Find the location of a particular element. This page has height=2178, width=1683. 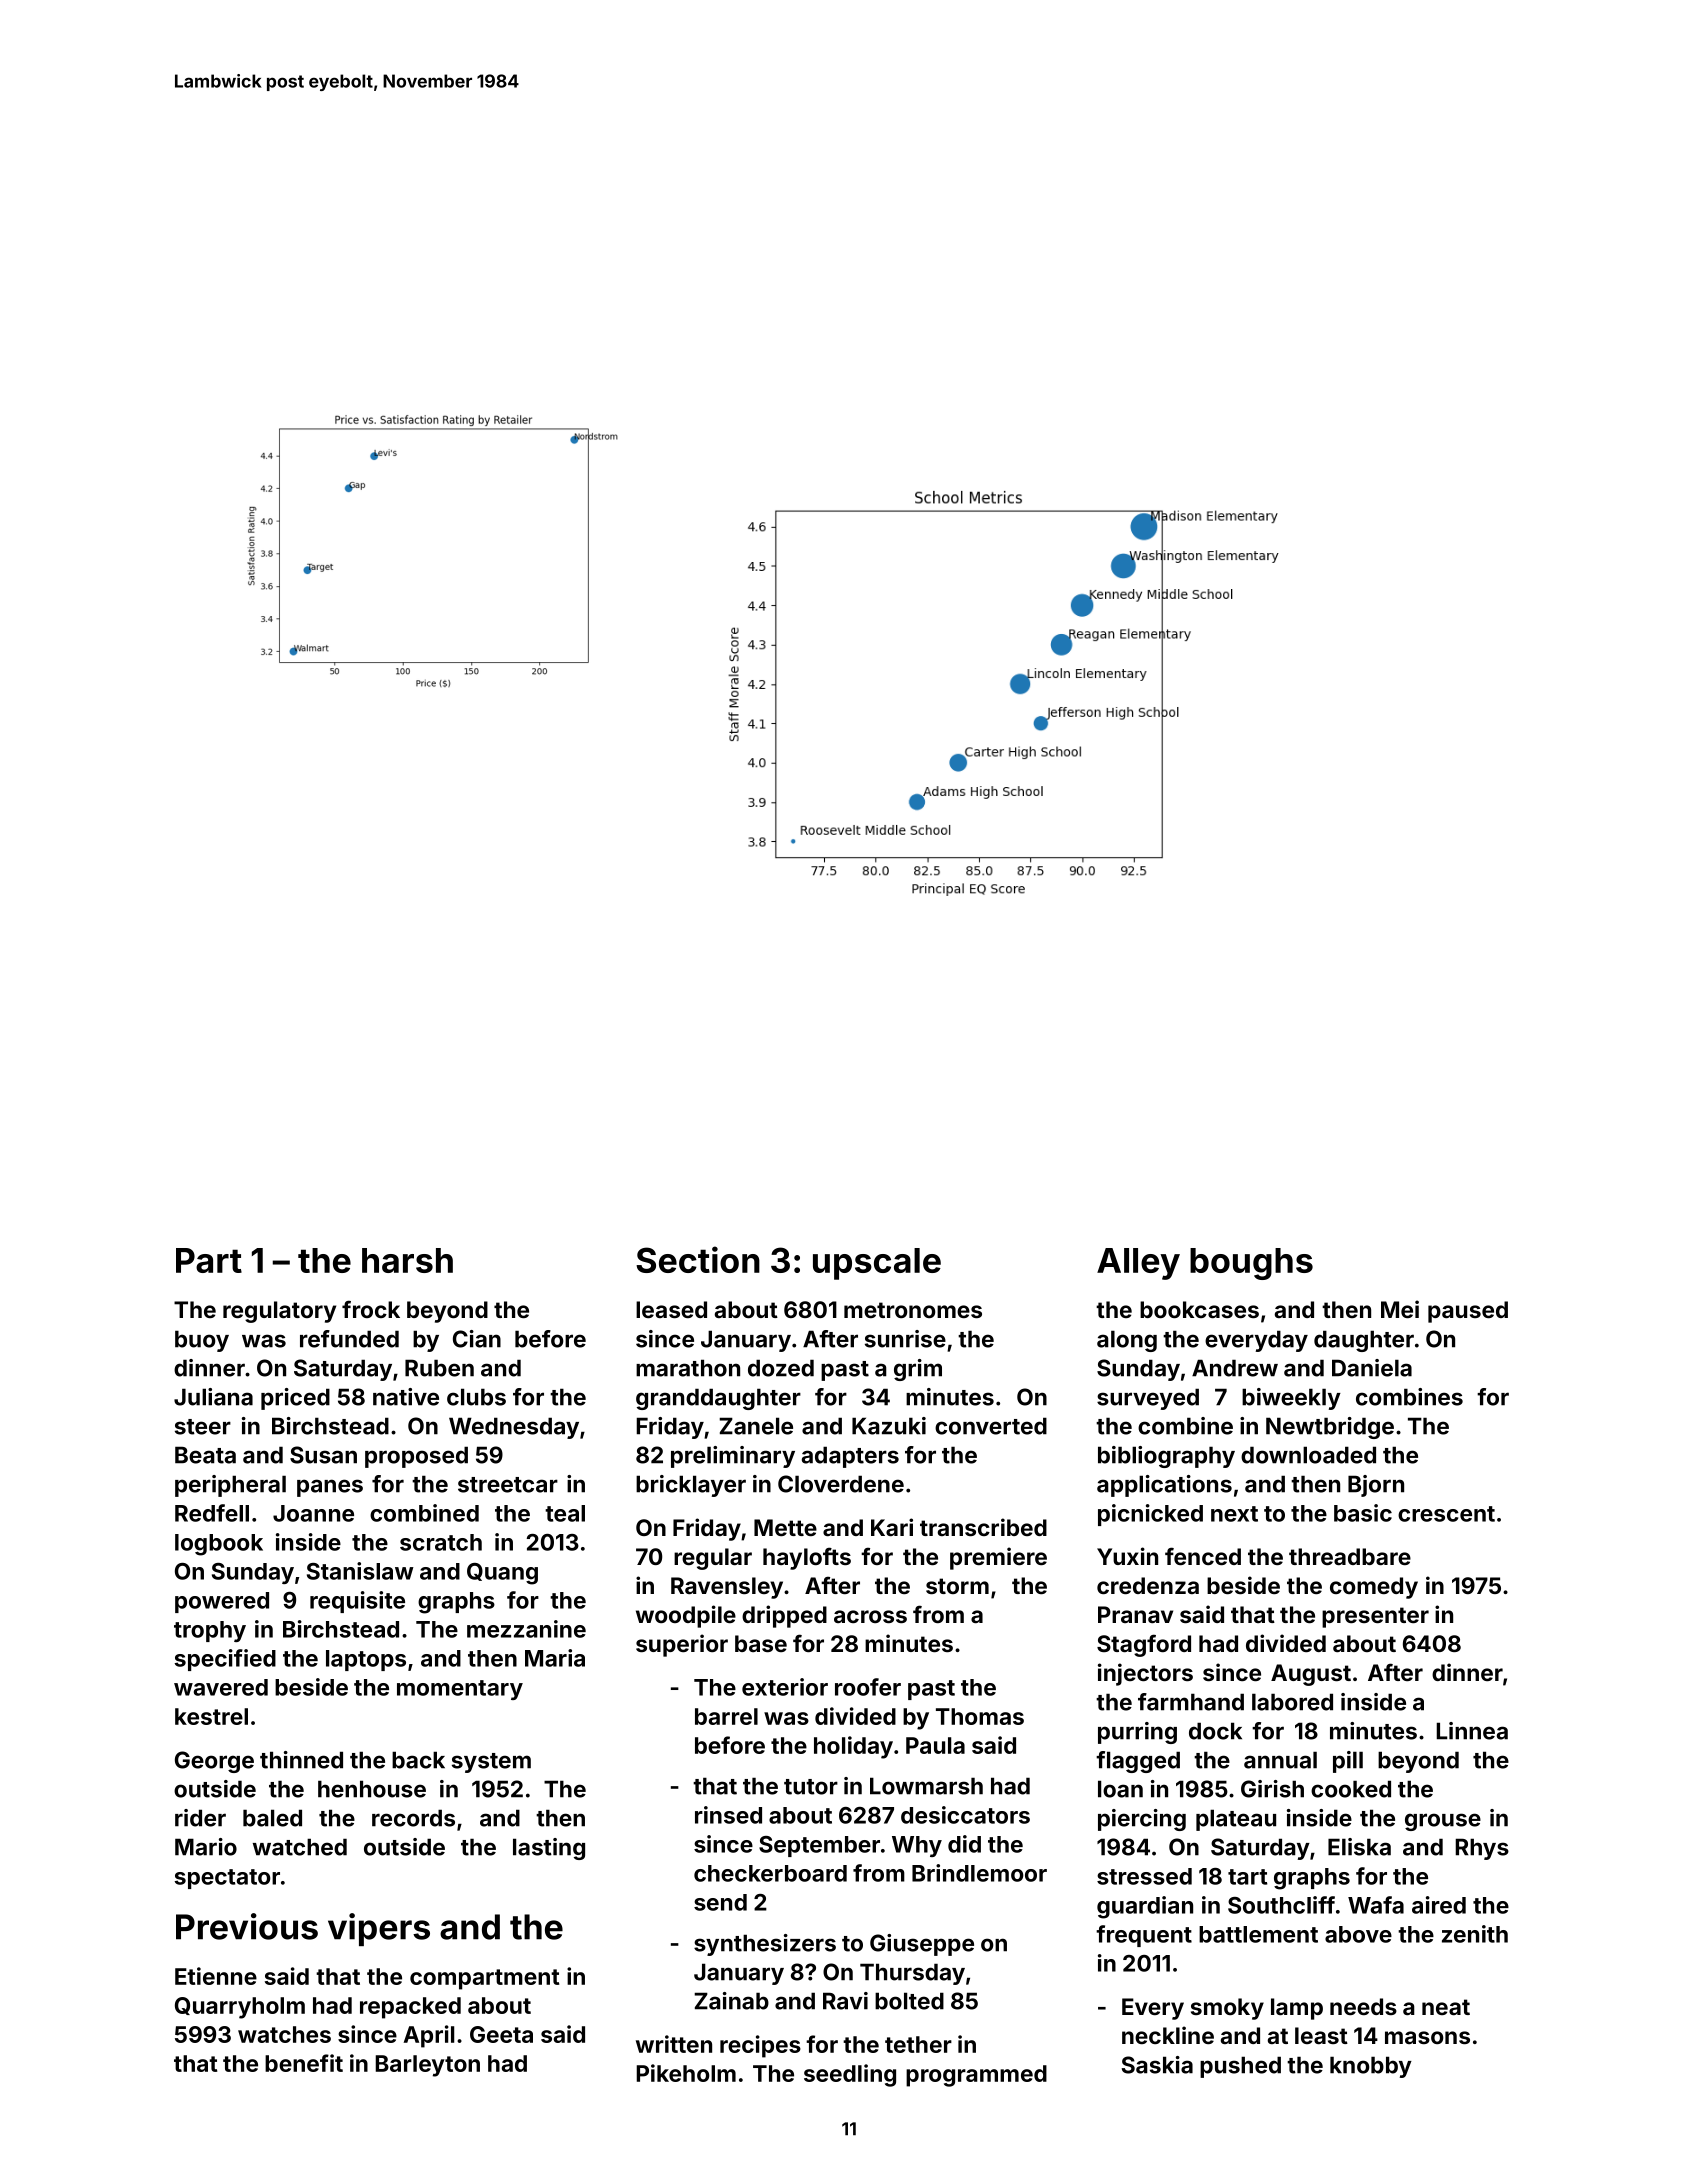

leased is located at coordinates (671, 1309).
